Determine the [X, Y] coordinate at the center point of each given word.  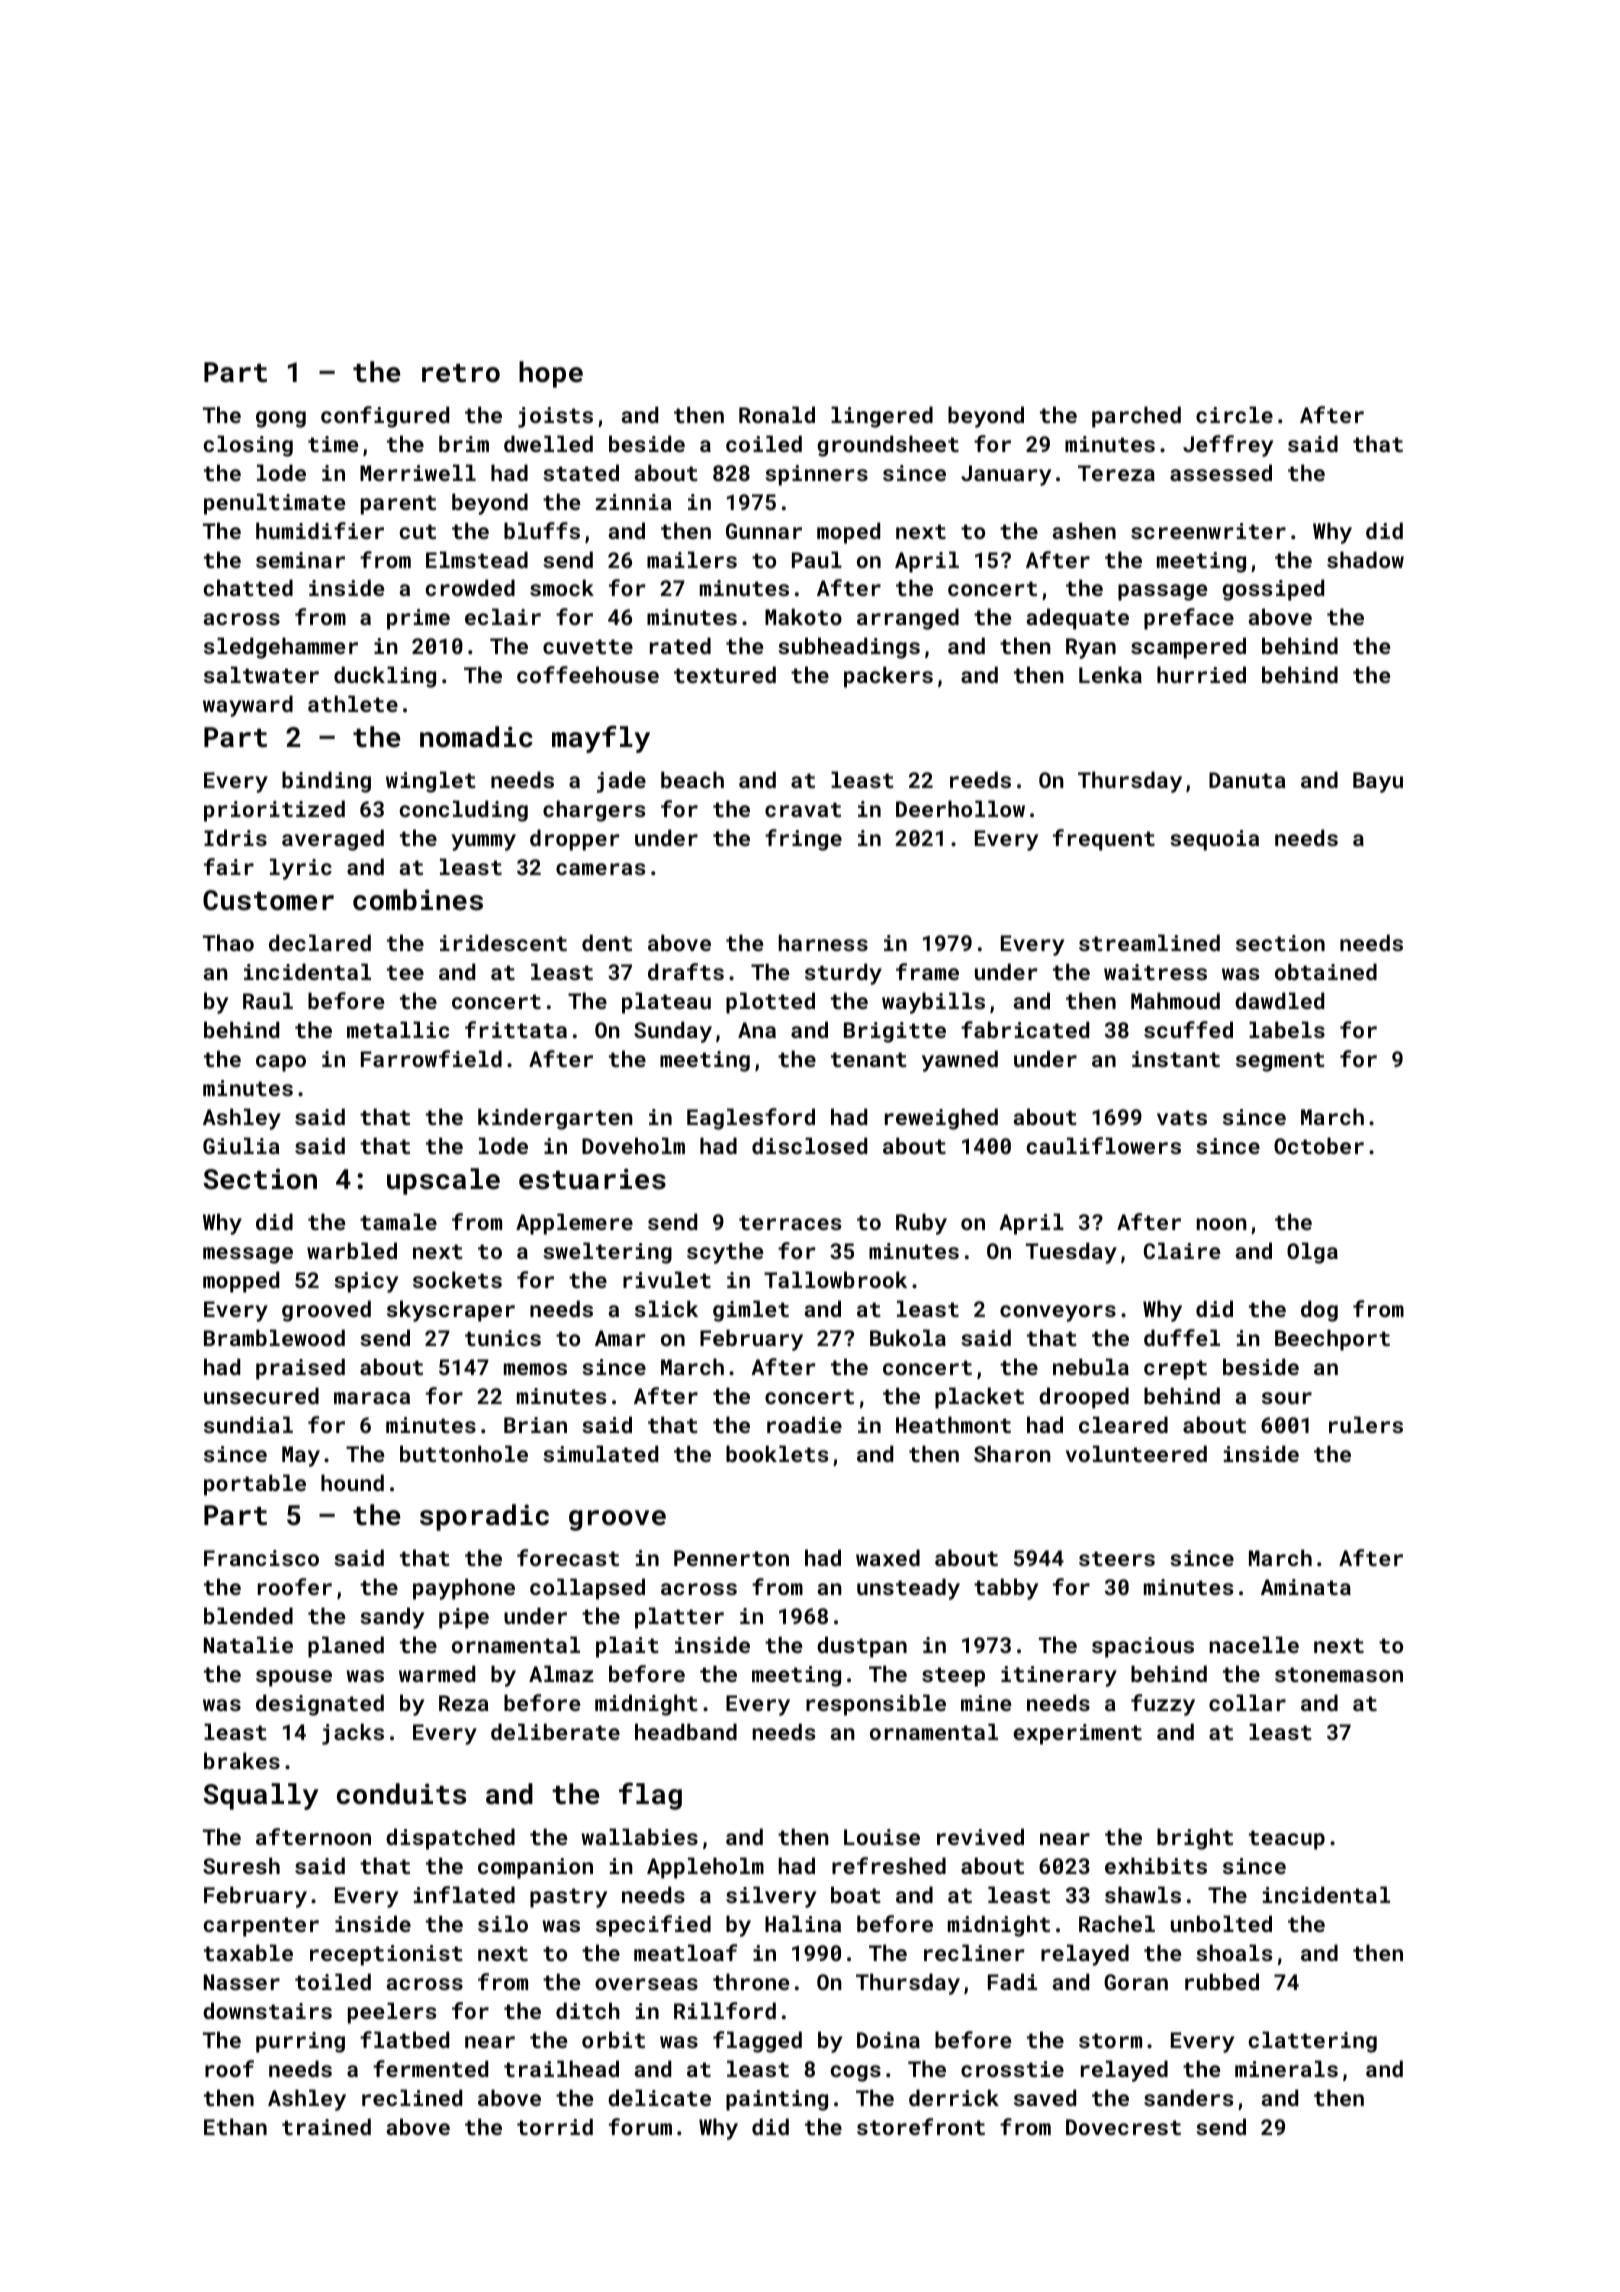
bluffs [542, 530]
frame [927, 971]
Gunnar [764, 531]
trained [326, 2126]
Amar [620, 1338]
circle [1234, 414]
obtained [1326, 971]
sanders [1188, 2097]
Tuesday [1071, 1253]
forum [640, 2126]
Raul [268, 1000]
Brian [535, 1425]
